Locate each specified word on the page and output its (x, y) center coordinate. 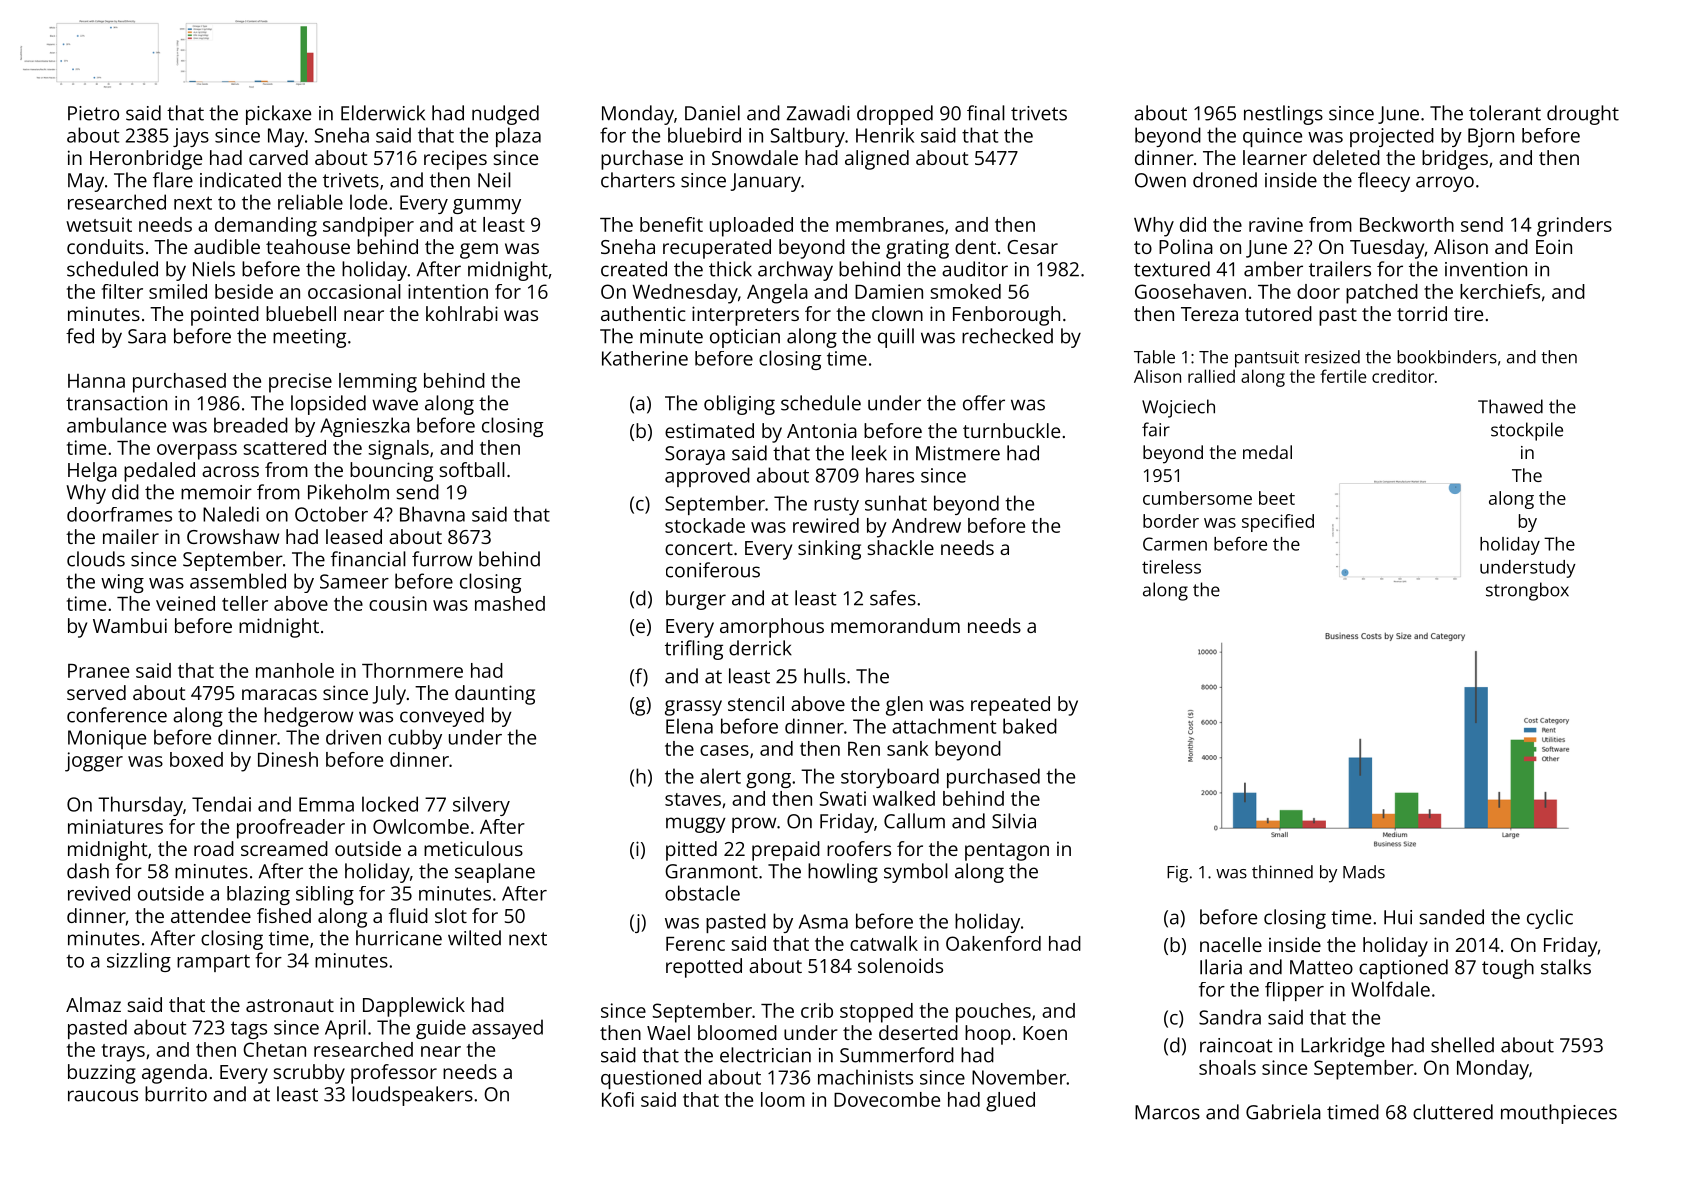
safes (893, 598)
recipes (455, 160)
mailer (131, 536)
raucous (103, 1096)
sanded (1452, 917)
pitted (691, 851)
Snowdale (755, 157)
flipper (1294, 991)
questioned (651, 1079)
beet (1277, 498)
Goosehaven (1190, 291)
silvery (481, 806)
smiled (178, 291)
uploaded (751, 227)
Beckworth (1407, 224)
